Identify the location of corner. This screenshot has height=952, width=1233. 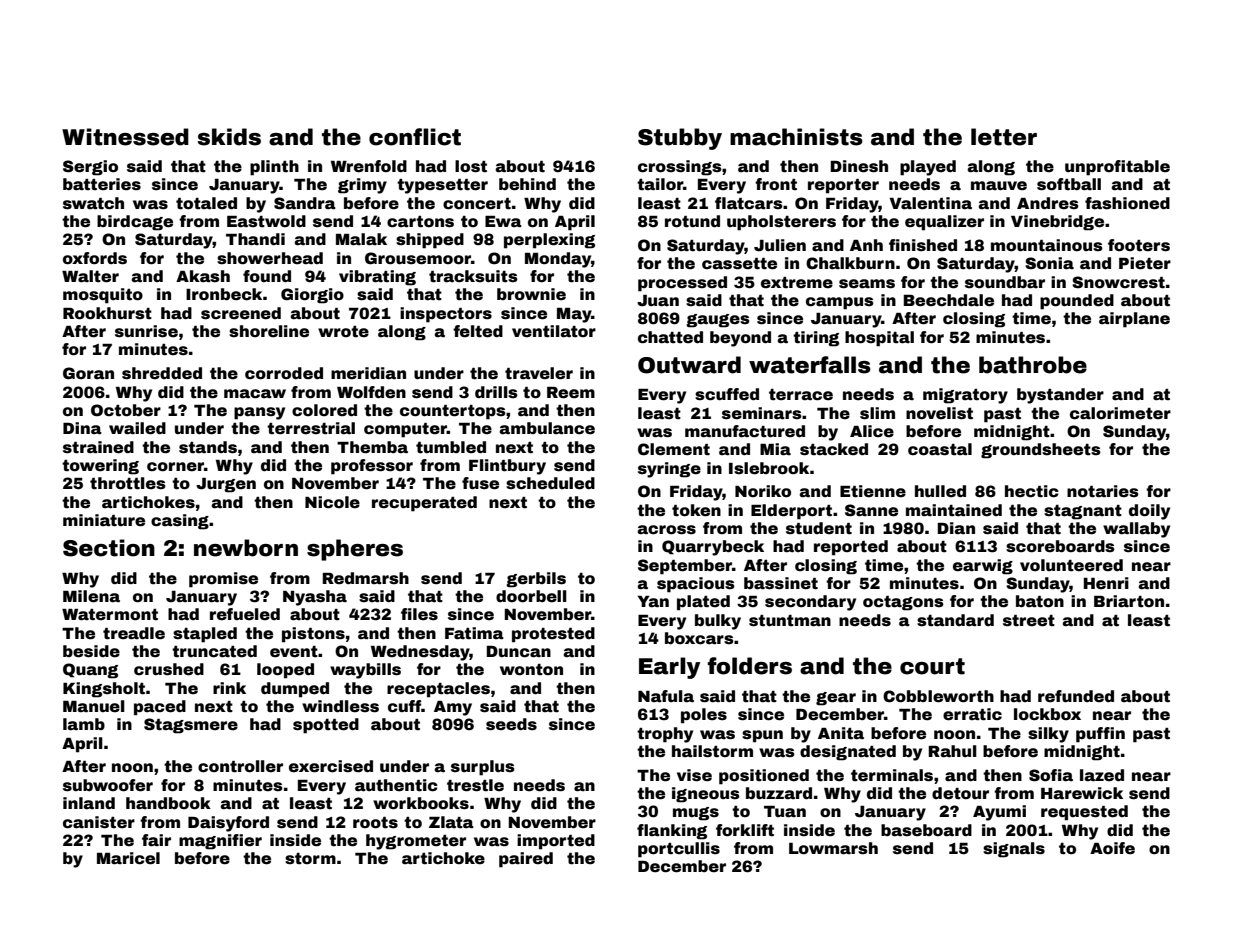
(175, 467).
